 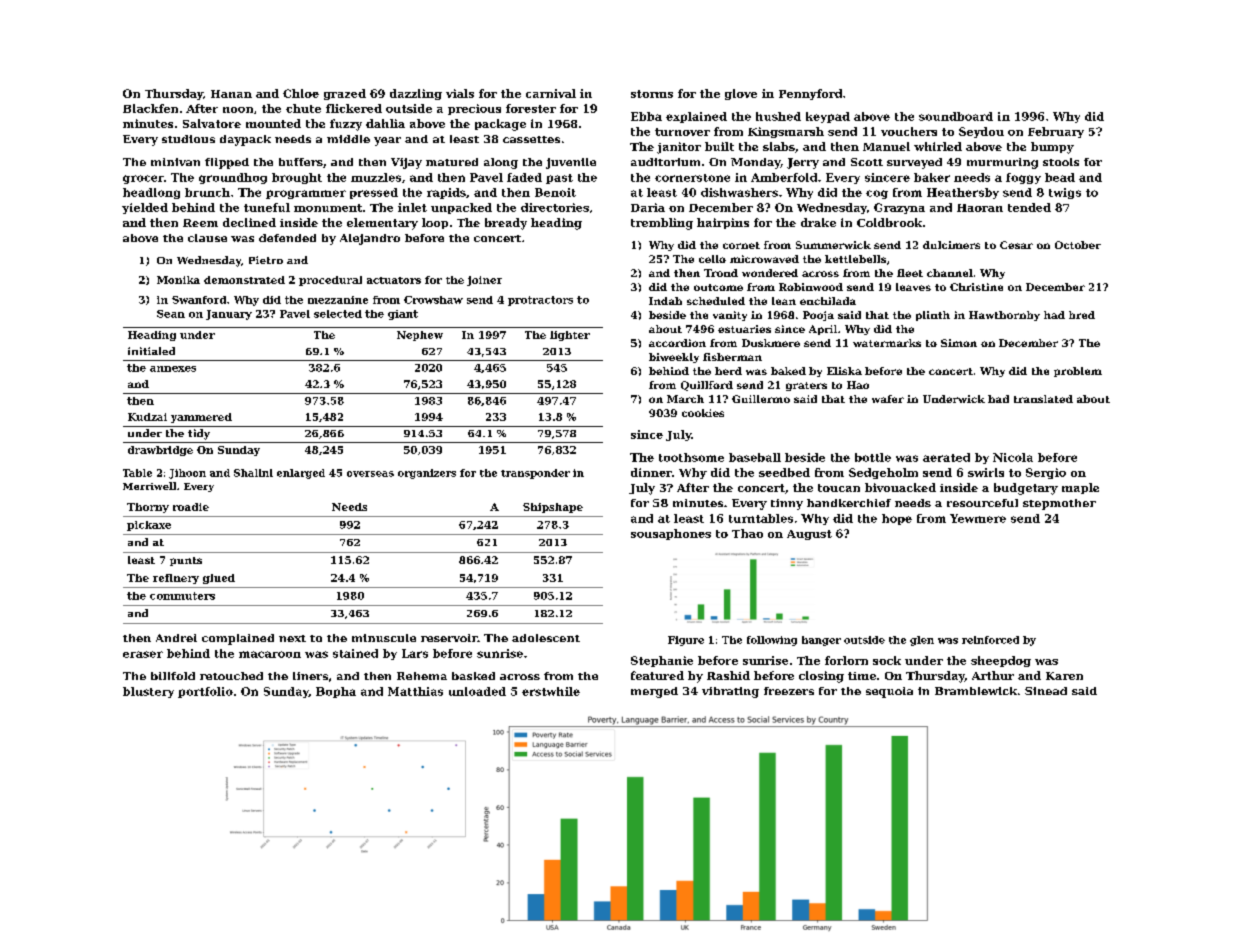 What do you see at coordinates (671, 534) in the image?
I see `sousaphones` at bounding box center [671, 534].
